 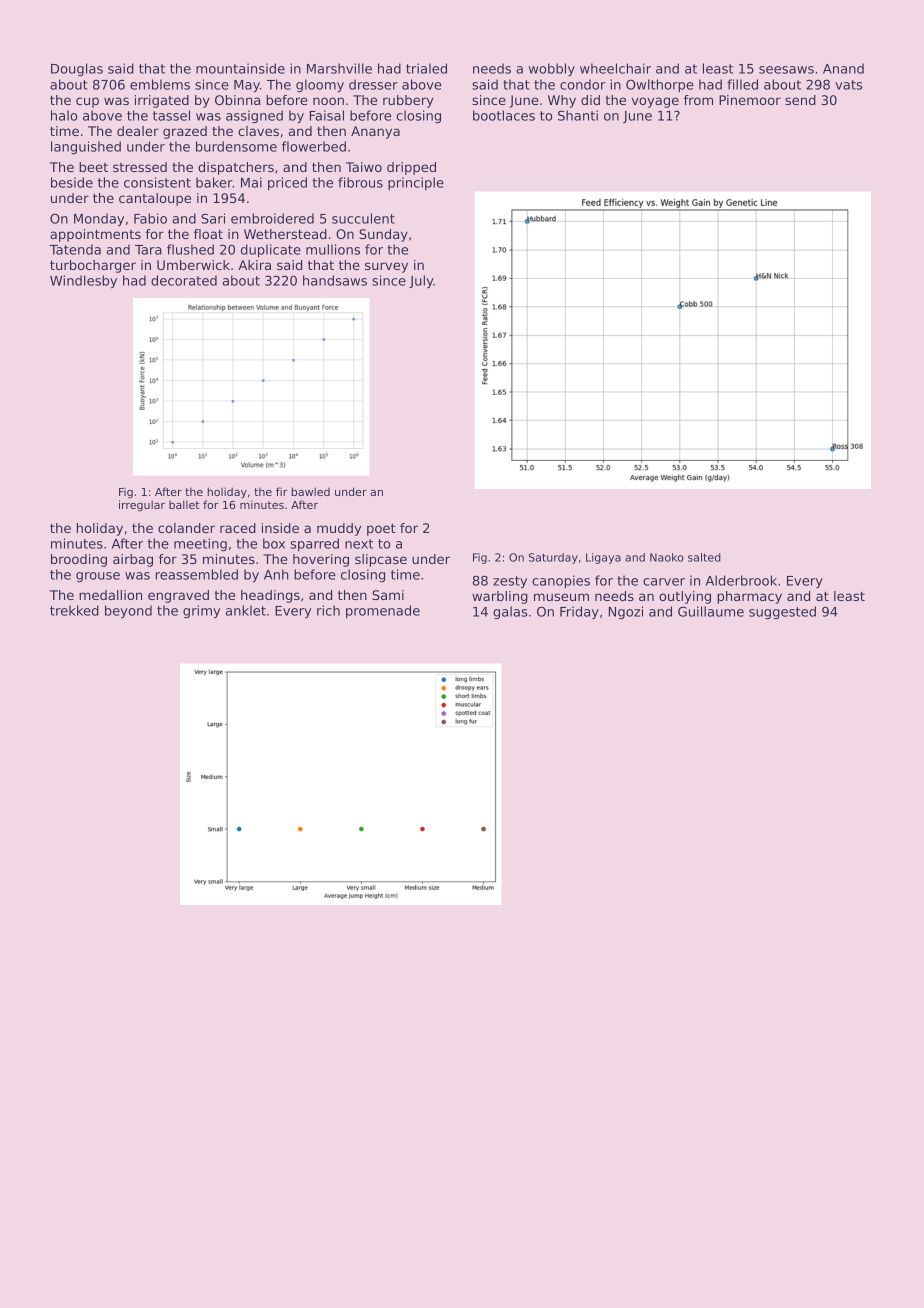 I want to click on dripped, so click(x=411, y=168).
